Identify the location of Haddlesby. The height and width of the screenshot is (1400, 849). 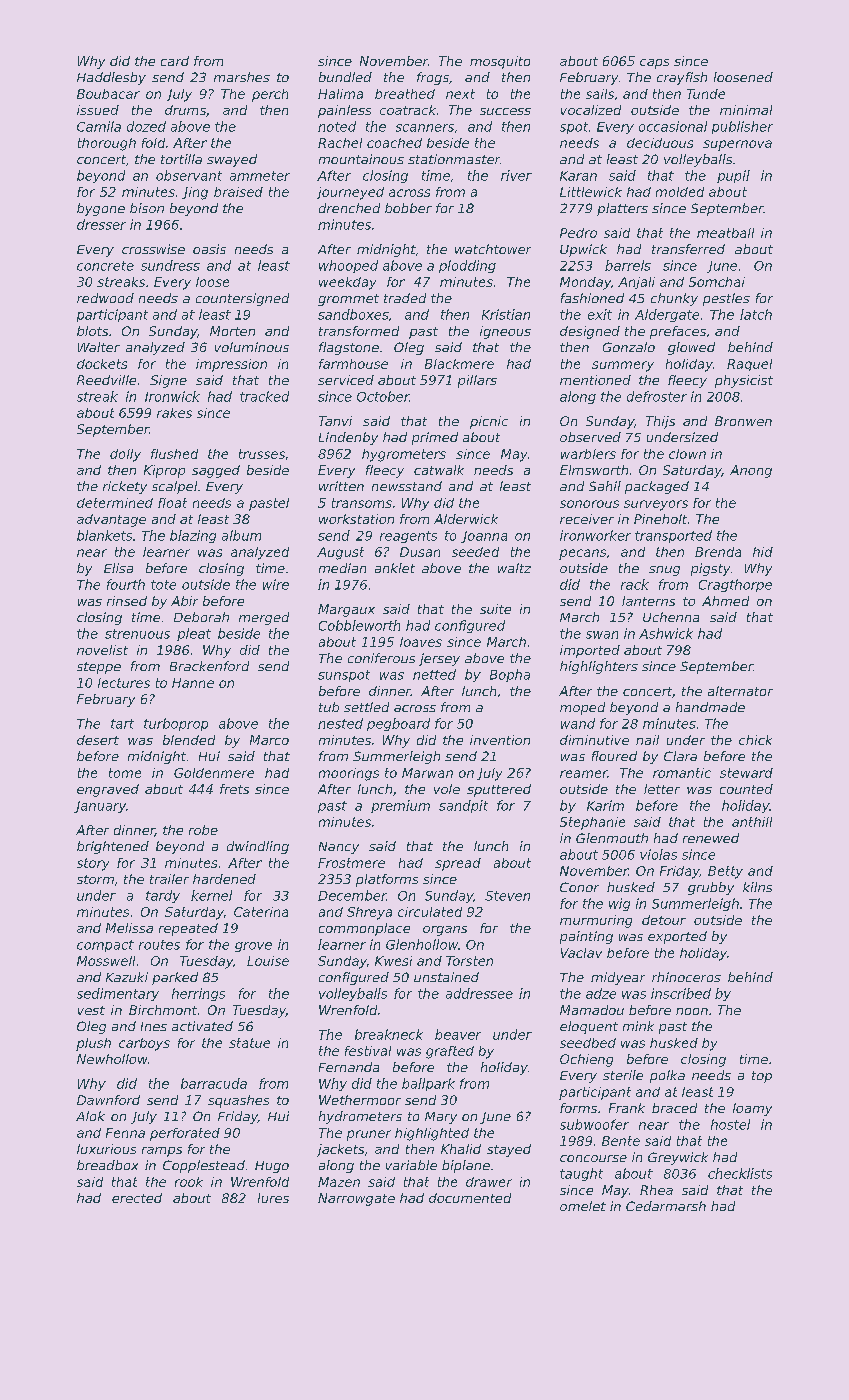
(111, 78).
